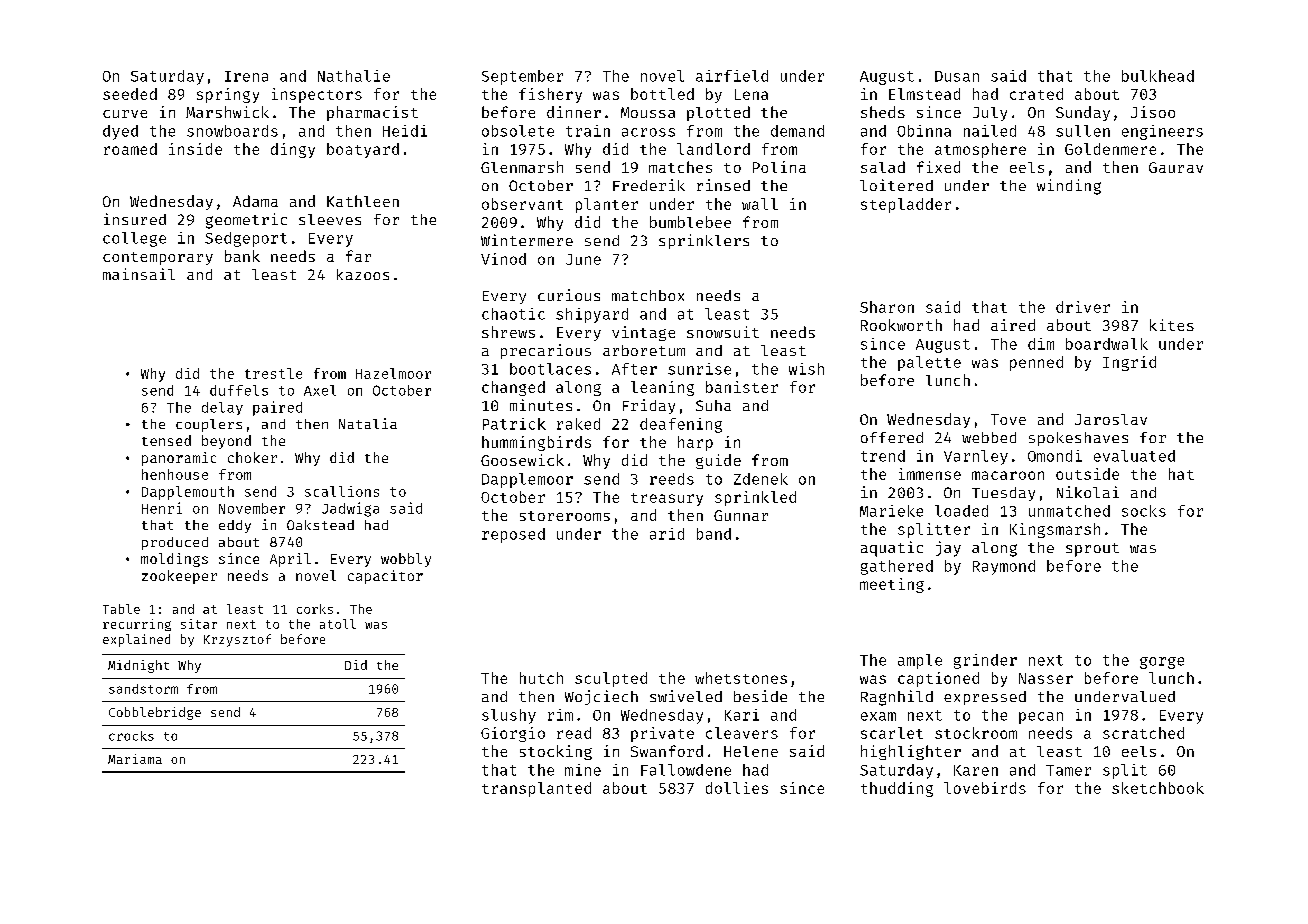 Image resolution: width=1308 pixels, height=924 pixels. I want to click on delay, so click(222, 408).
